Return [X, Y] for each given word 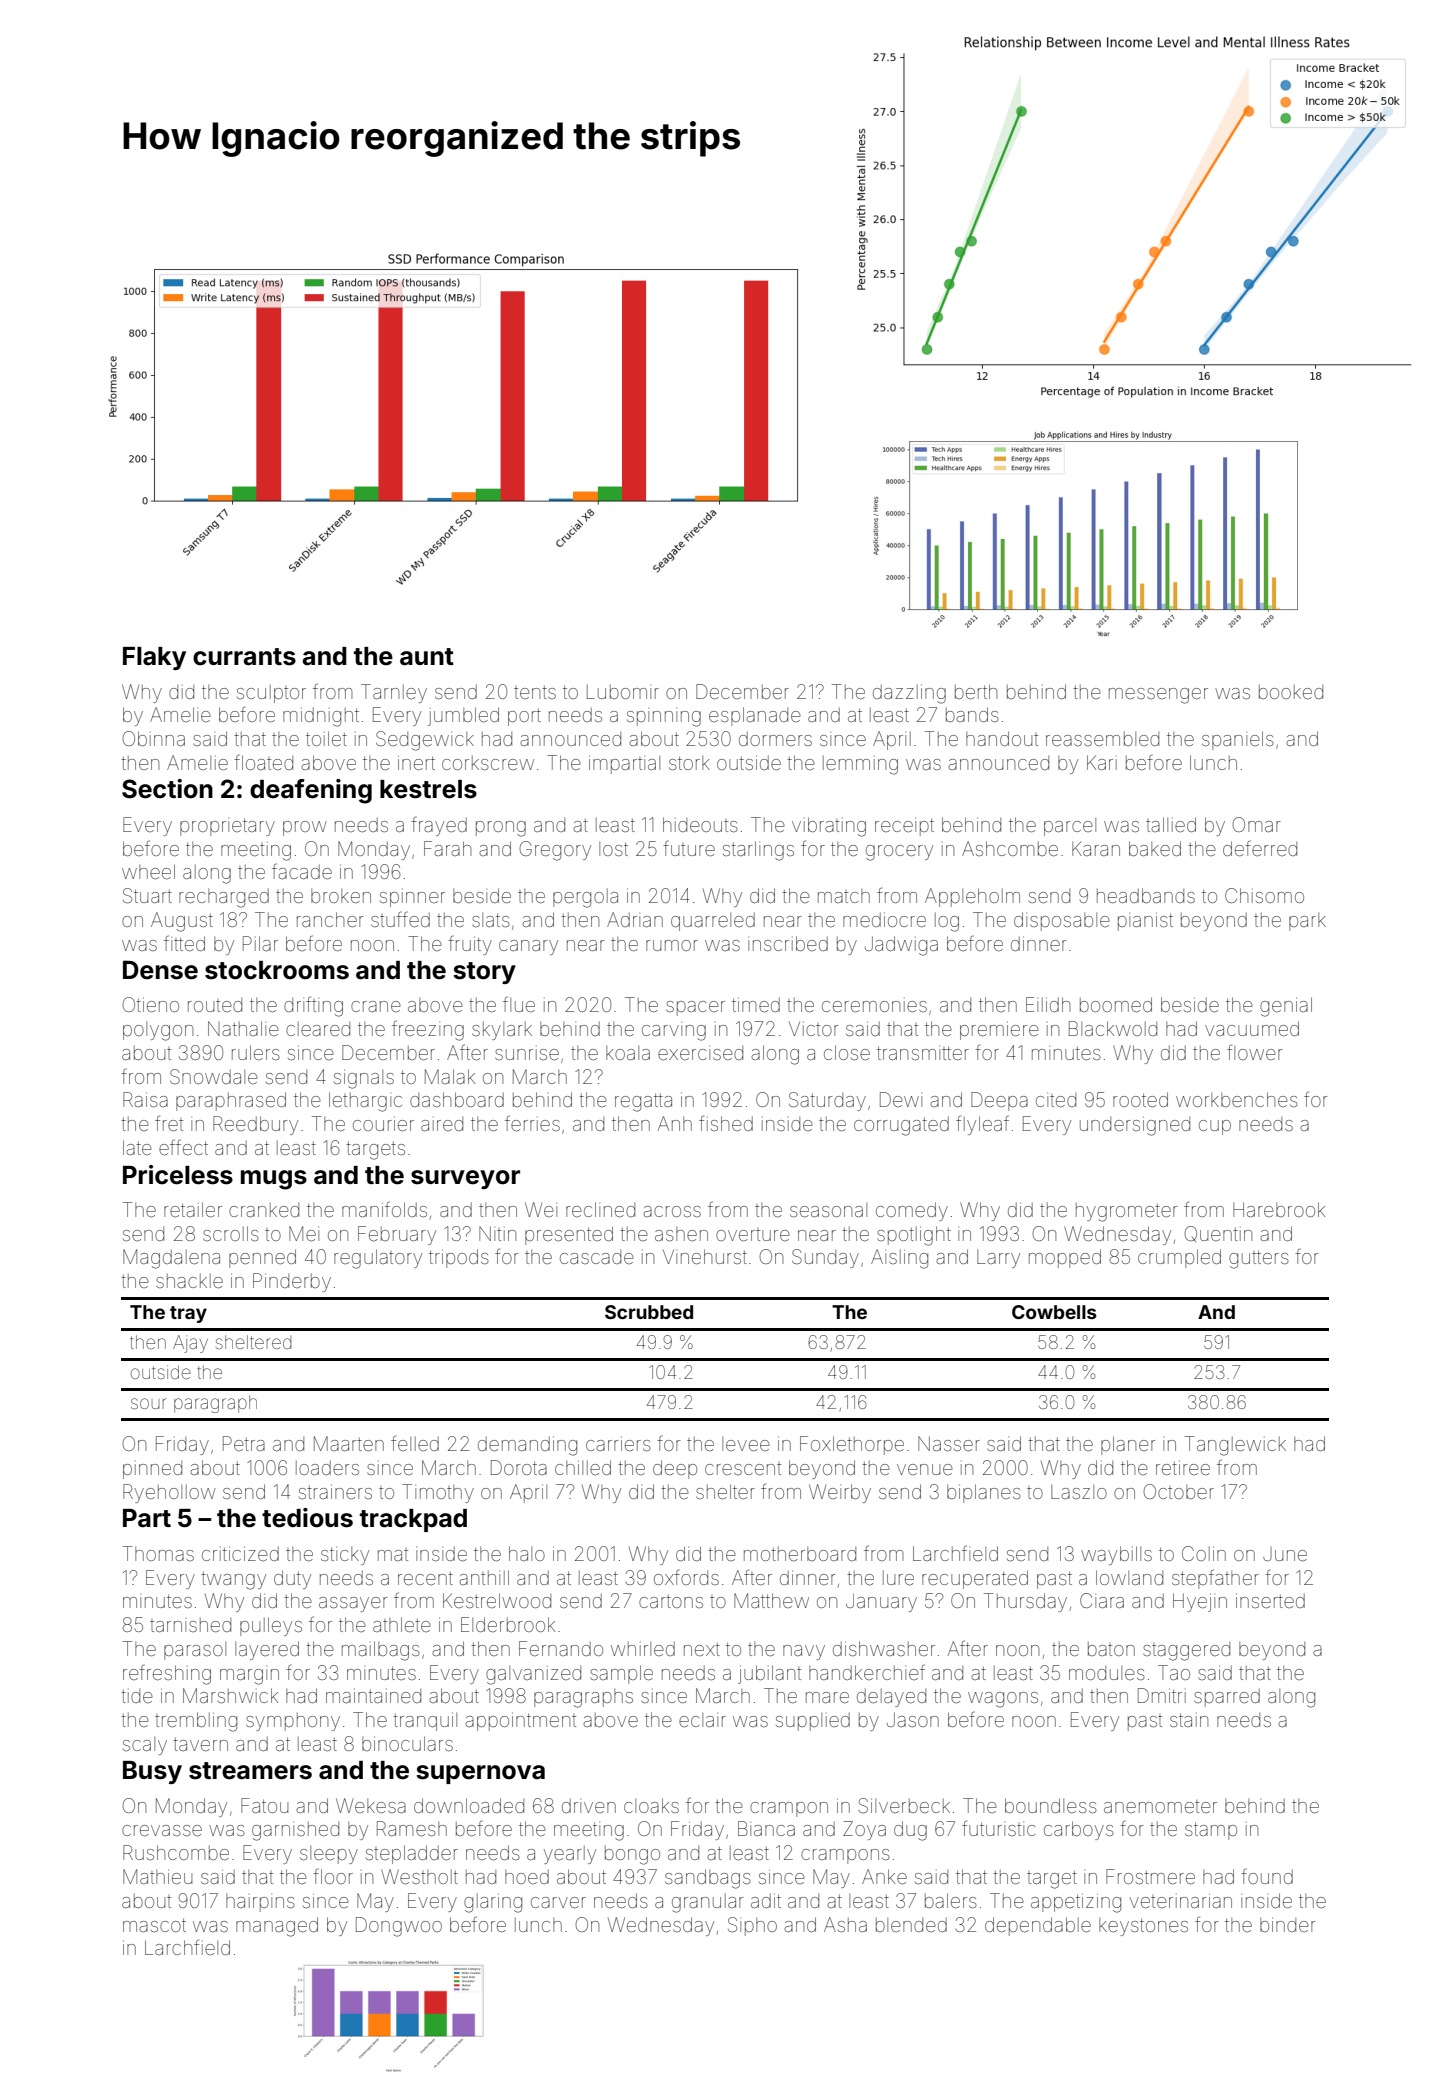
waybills [1116, 1555]
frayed [439, 826]
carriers [618, 1444]
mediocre [884, 920]
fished [726, 1123]
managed [277, 1927]
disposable [1062, 921]
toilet [326, 738]
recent [425, 1578]
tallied [1171, 824]
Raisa [145, 1099]
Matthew [771, 1600]
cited [1056, 1100]
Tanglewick [1235, 1446]
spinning [664, 717]
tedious [307, 1518]
